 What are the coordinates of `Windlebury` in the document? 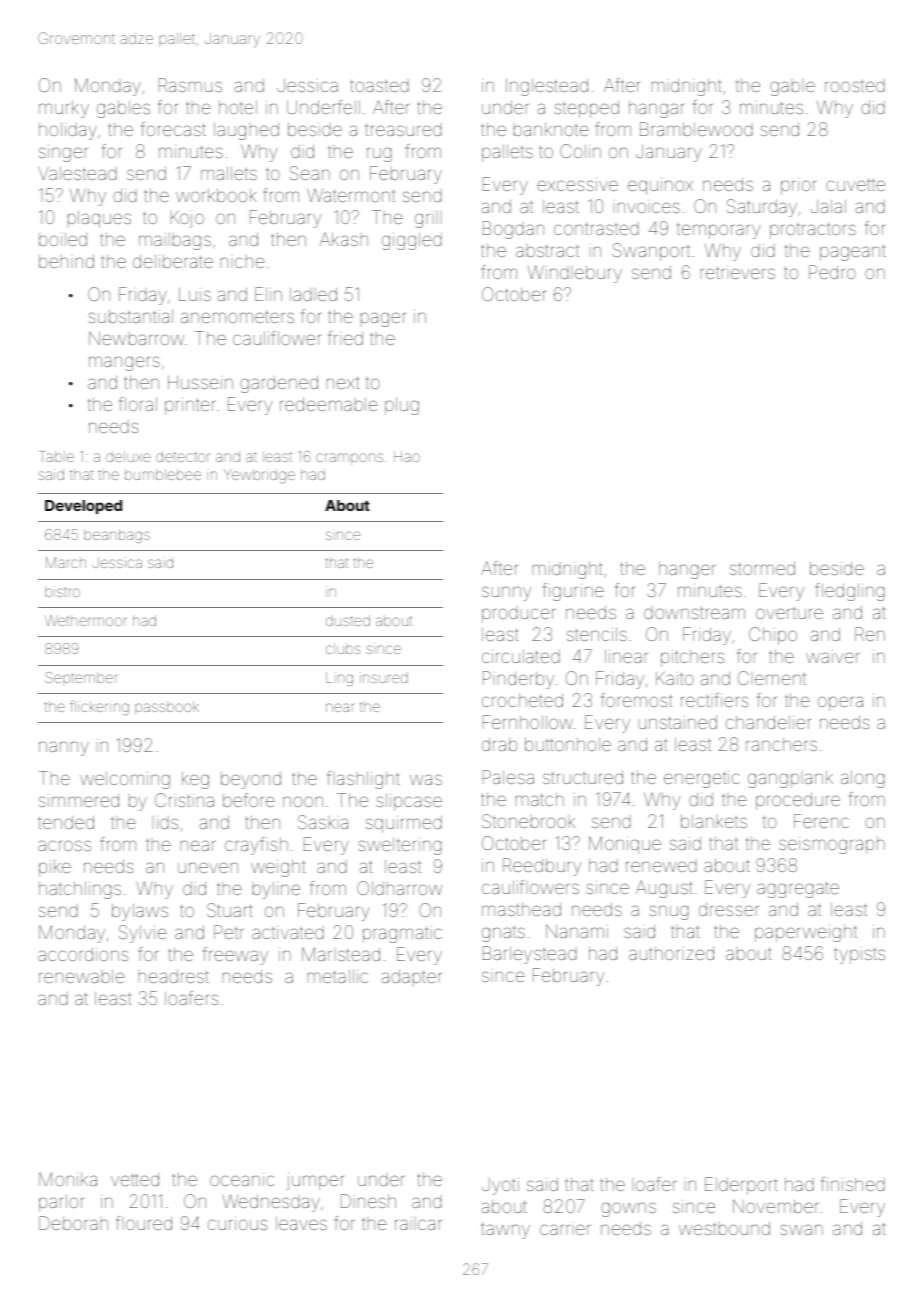 It's located at (575, 274).
